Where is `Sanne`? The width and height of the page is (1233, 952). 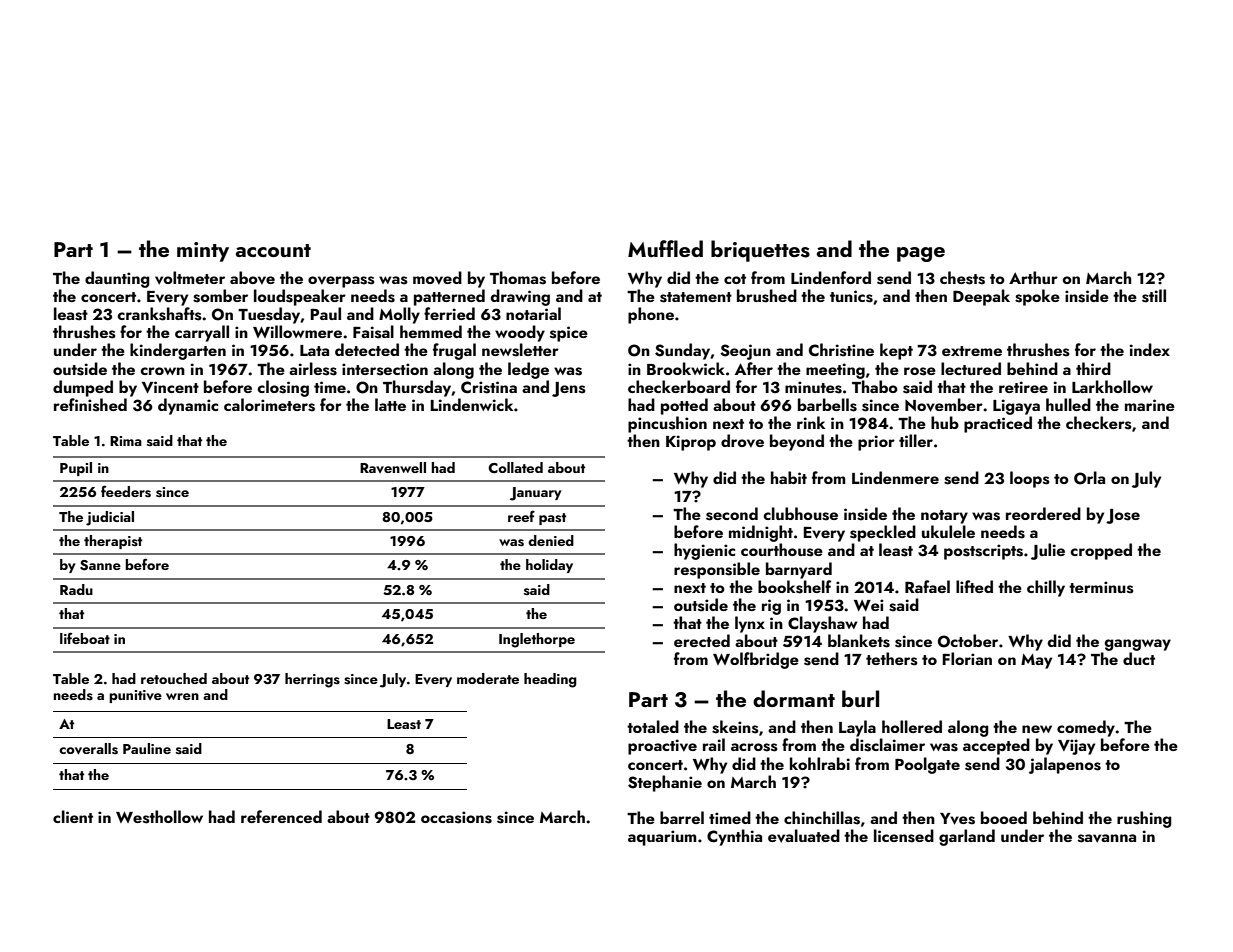
Sanne is located at coordinates (100, 565).
